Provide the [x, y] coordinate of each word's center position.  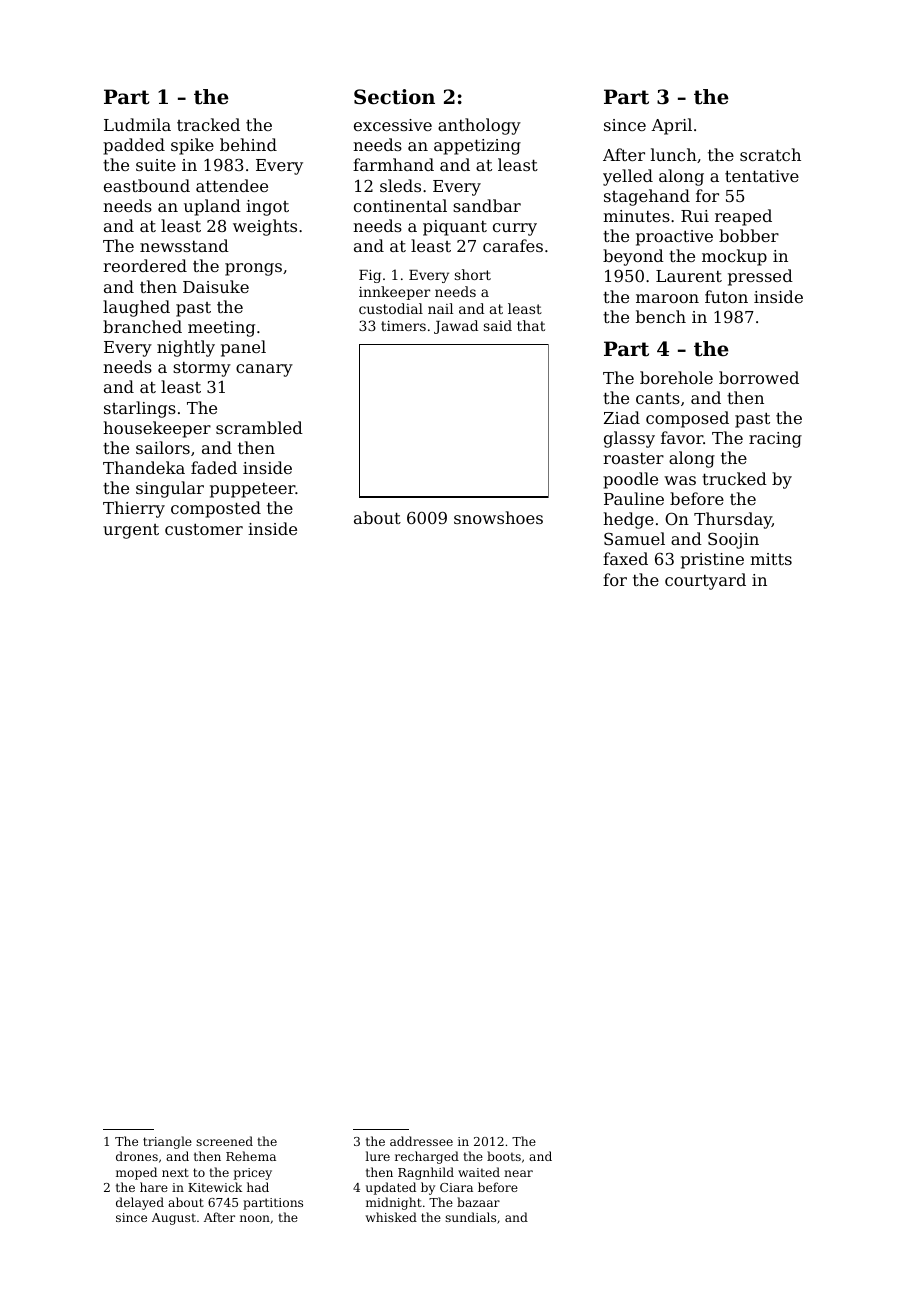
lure [377, 1156]
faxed [625, 558]
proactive [674, 238]
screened [224, 1141]
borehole [676, 377]
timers [403, 326]
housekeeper [157, 429]
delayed [140, 1203]
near [518, 1173]
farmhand [393, 164]
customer [204, 529]
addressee [421, 1141]
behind [248, 144]
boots [504, 1156]
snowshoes [498, 517]
